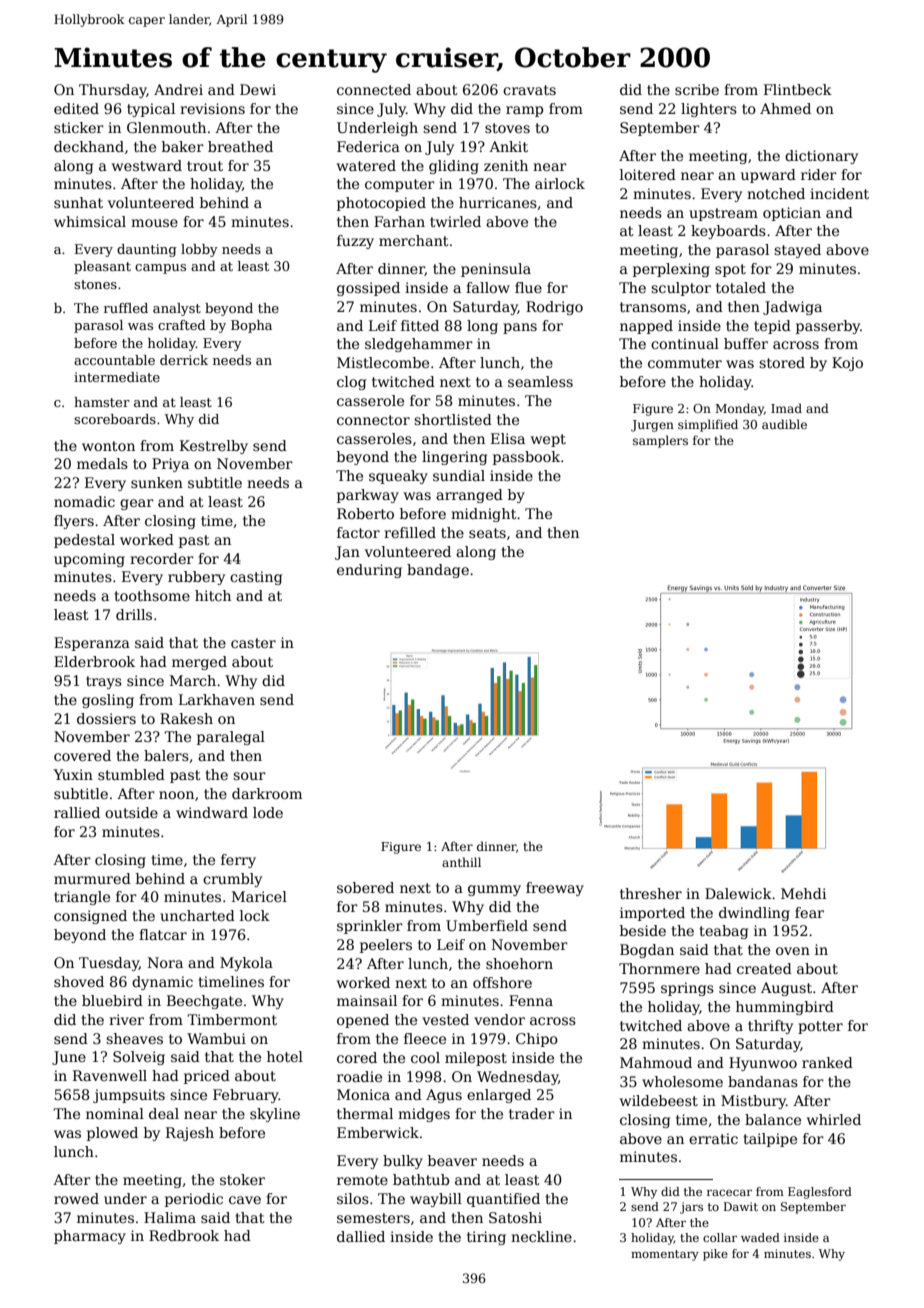 Image resolution: width=924 pixels, height=1308 pixels. Describe the element at coordinates (803, 893) in the screenshot. I see `Mehdi` at that location.
